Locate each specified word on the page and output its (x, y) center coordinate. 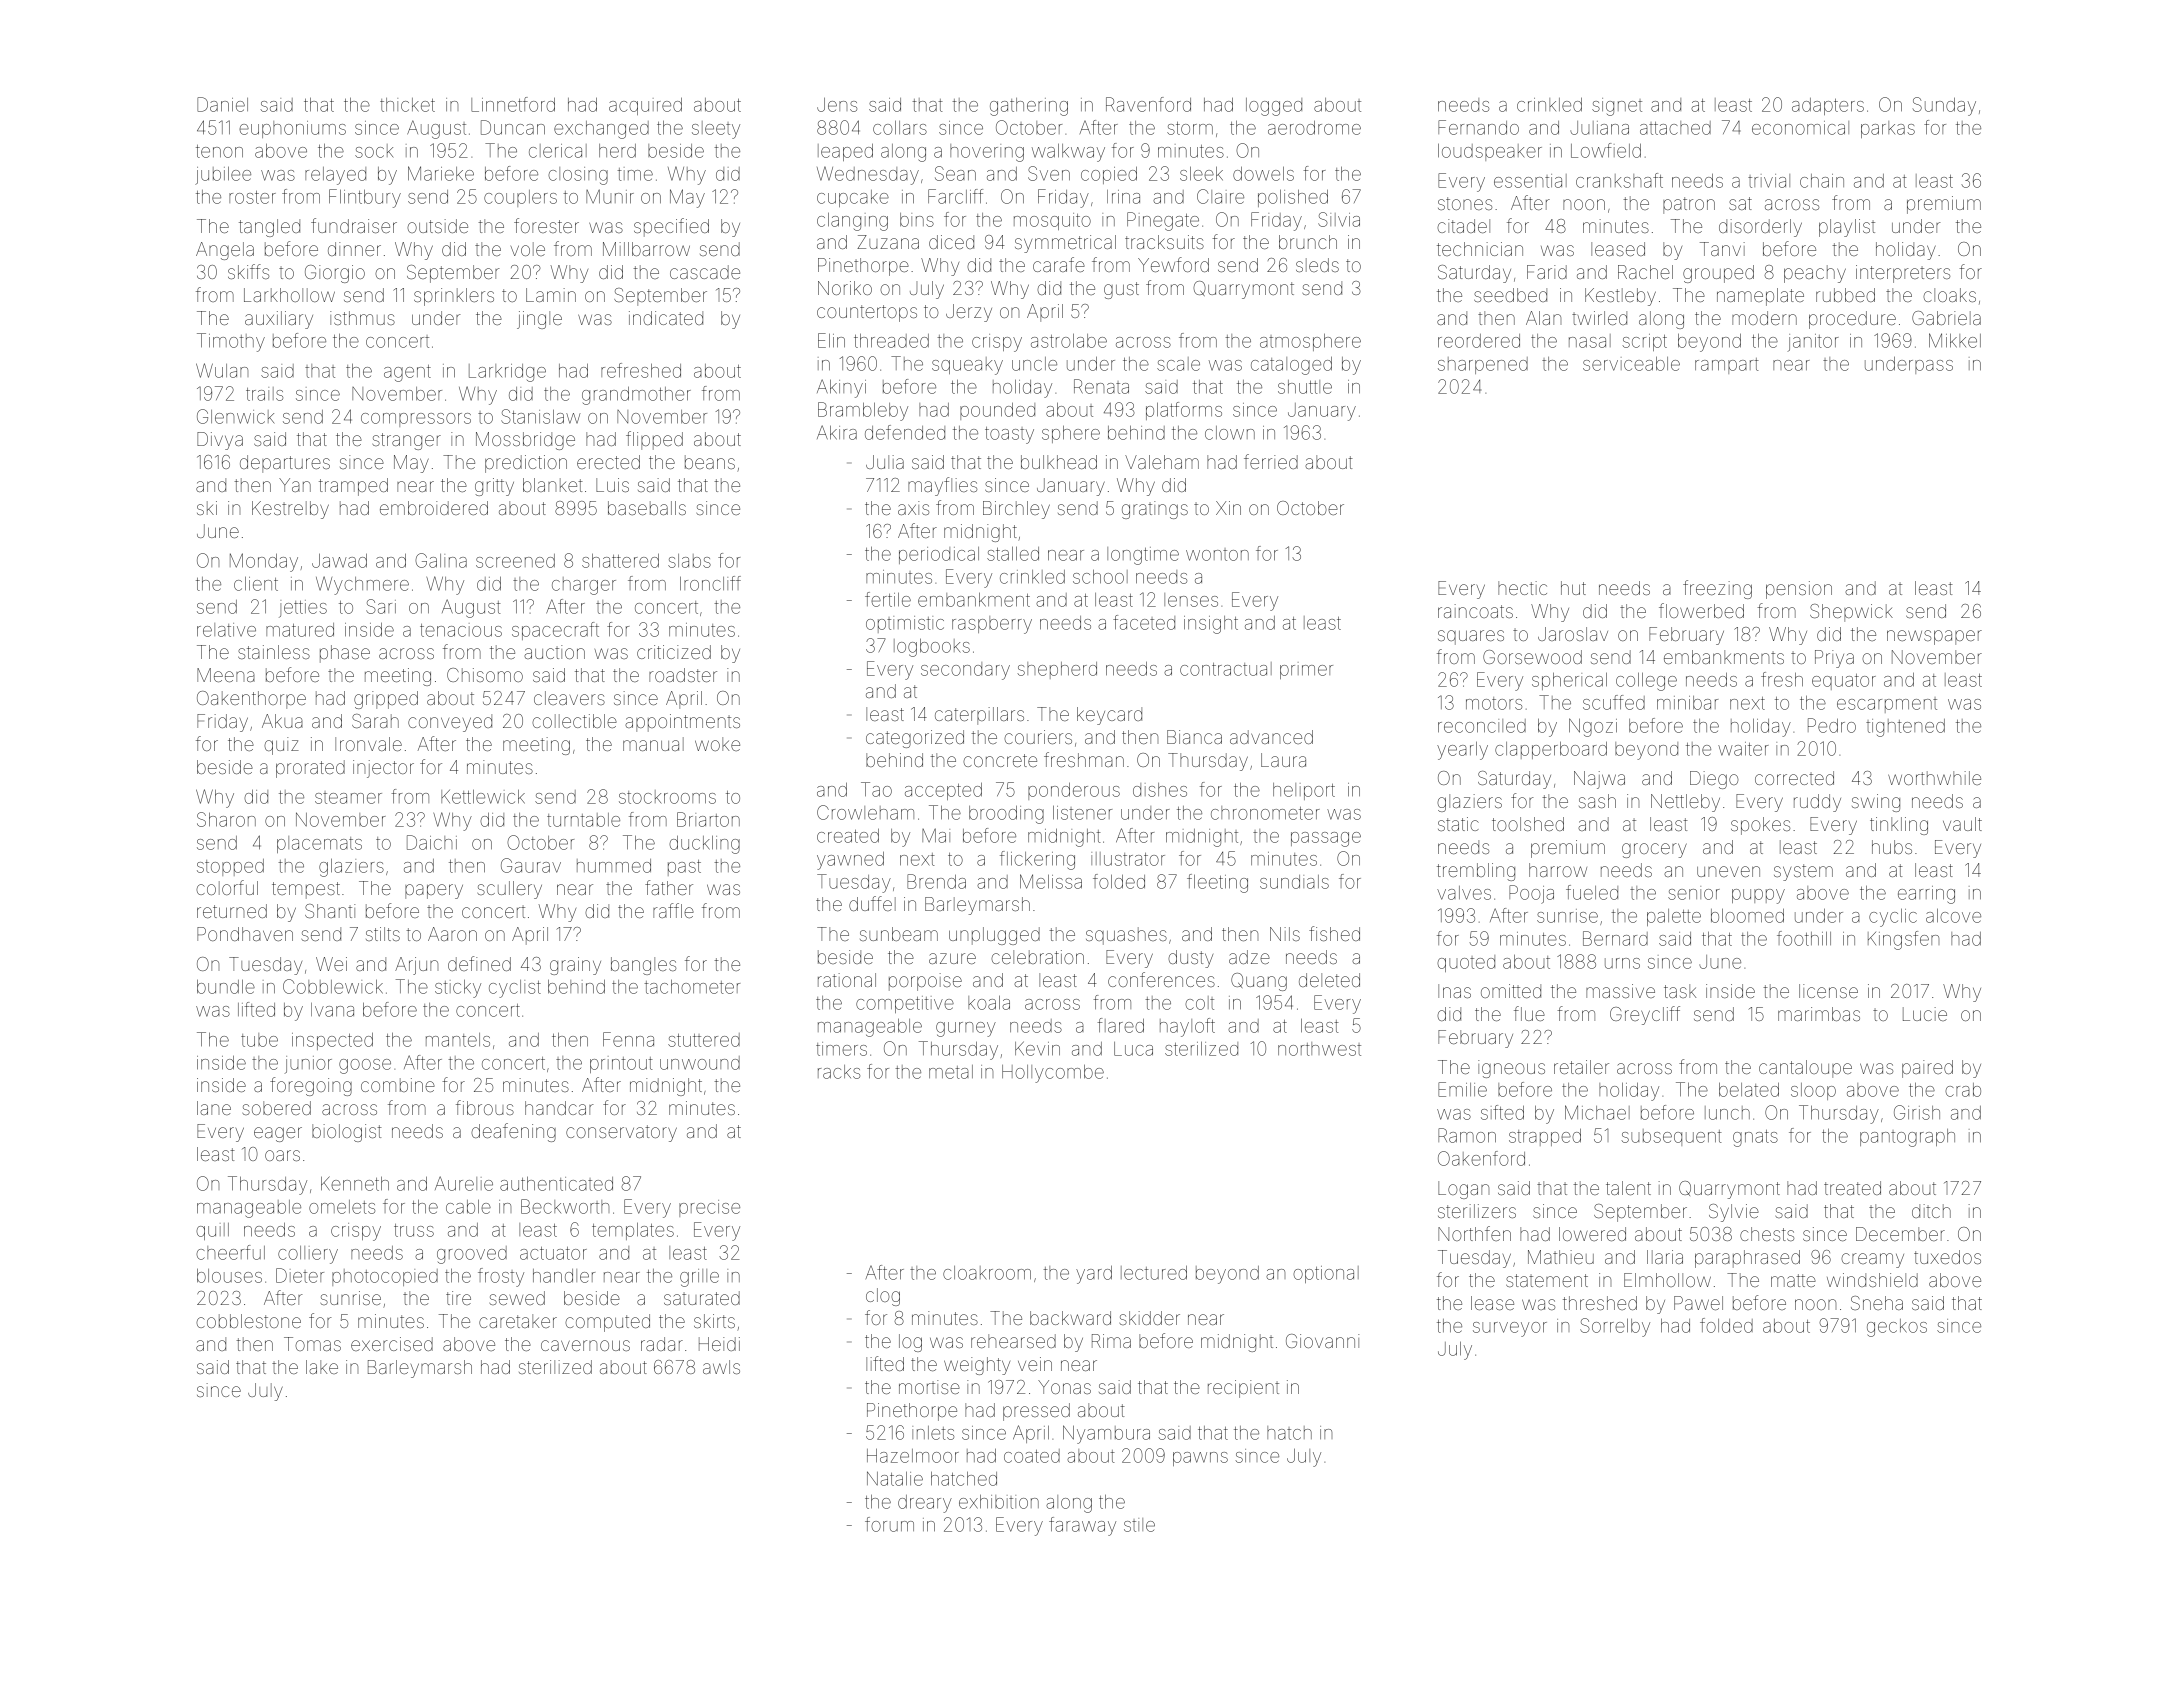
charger (584, 586)
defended (905, 432)
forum (889, 1524)
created (848, 836)
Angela (225, 251)
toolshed (1528, 824)
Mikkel (1955, 340)
